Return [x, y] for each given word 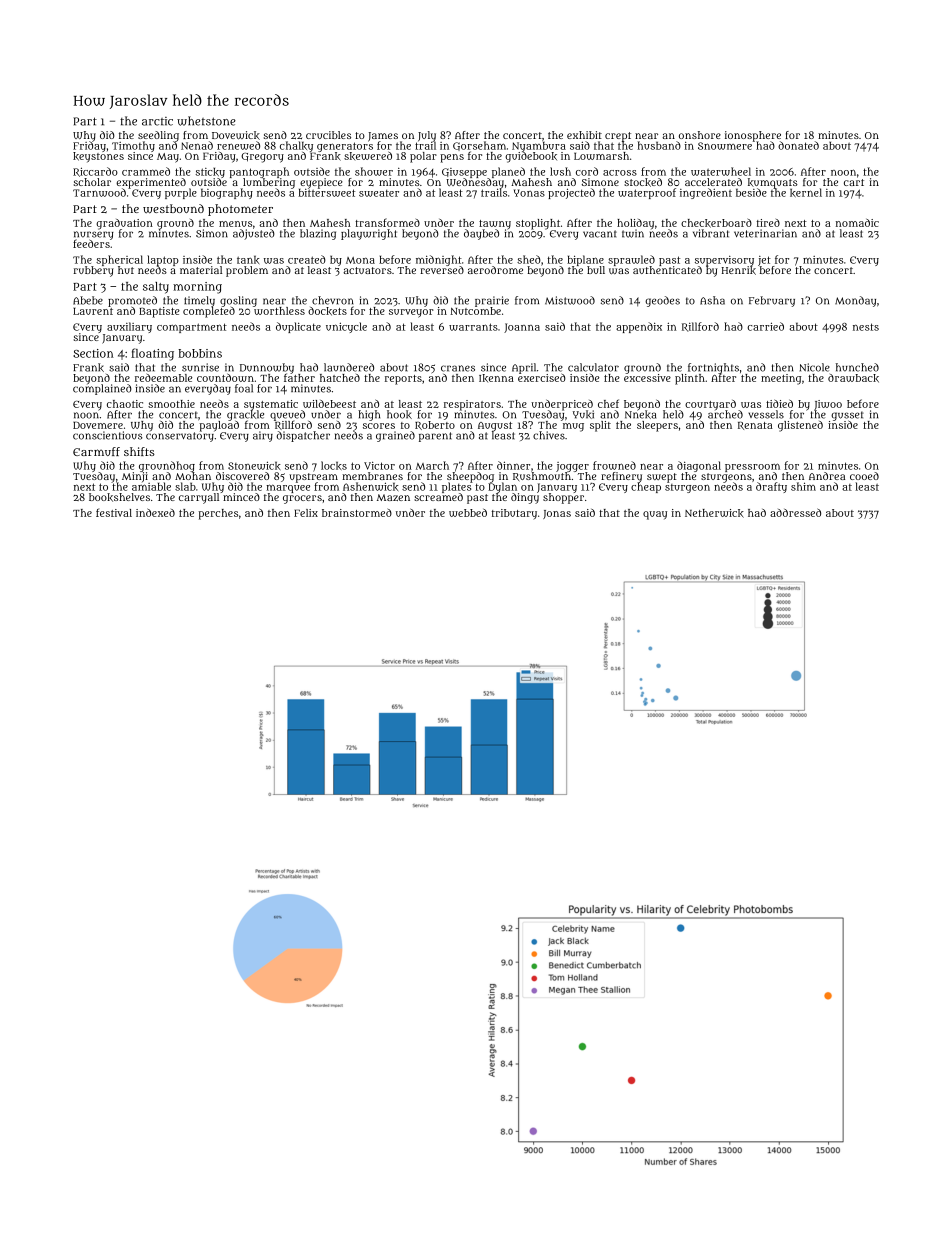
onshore [700, 135]
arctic [157, 121]
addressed [795, 512]
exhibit [584, 135]
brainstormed [357, 513]
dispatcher [303, 436]
